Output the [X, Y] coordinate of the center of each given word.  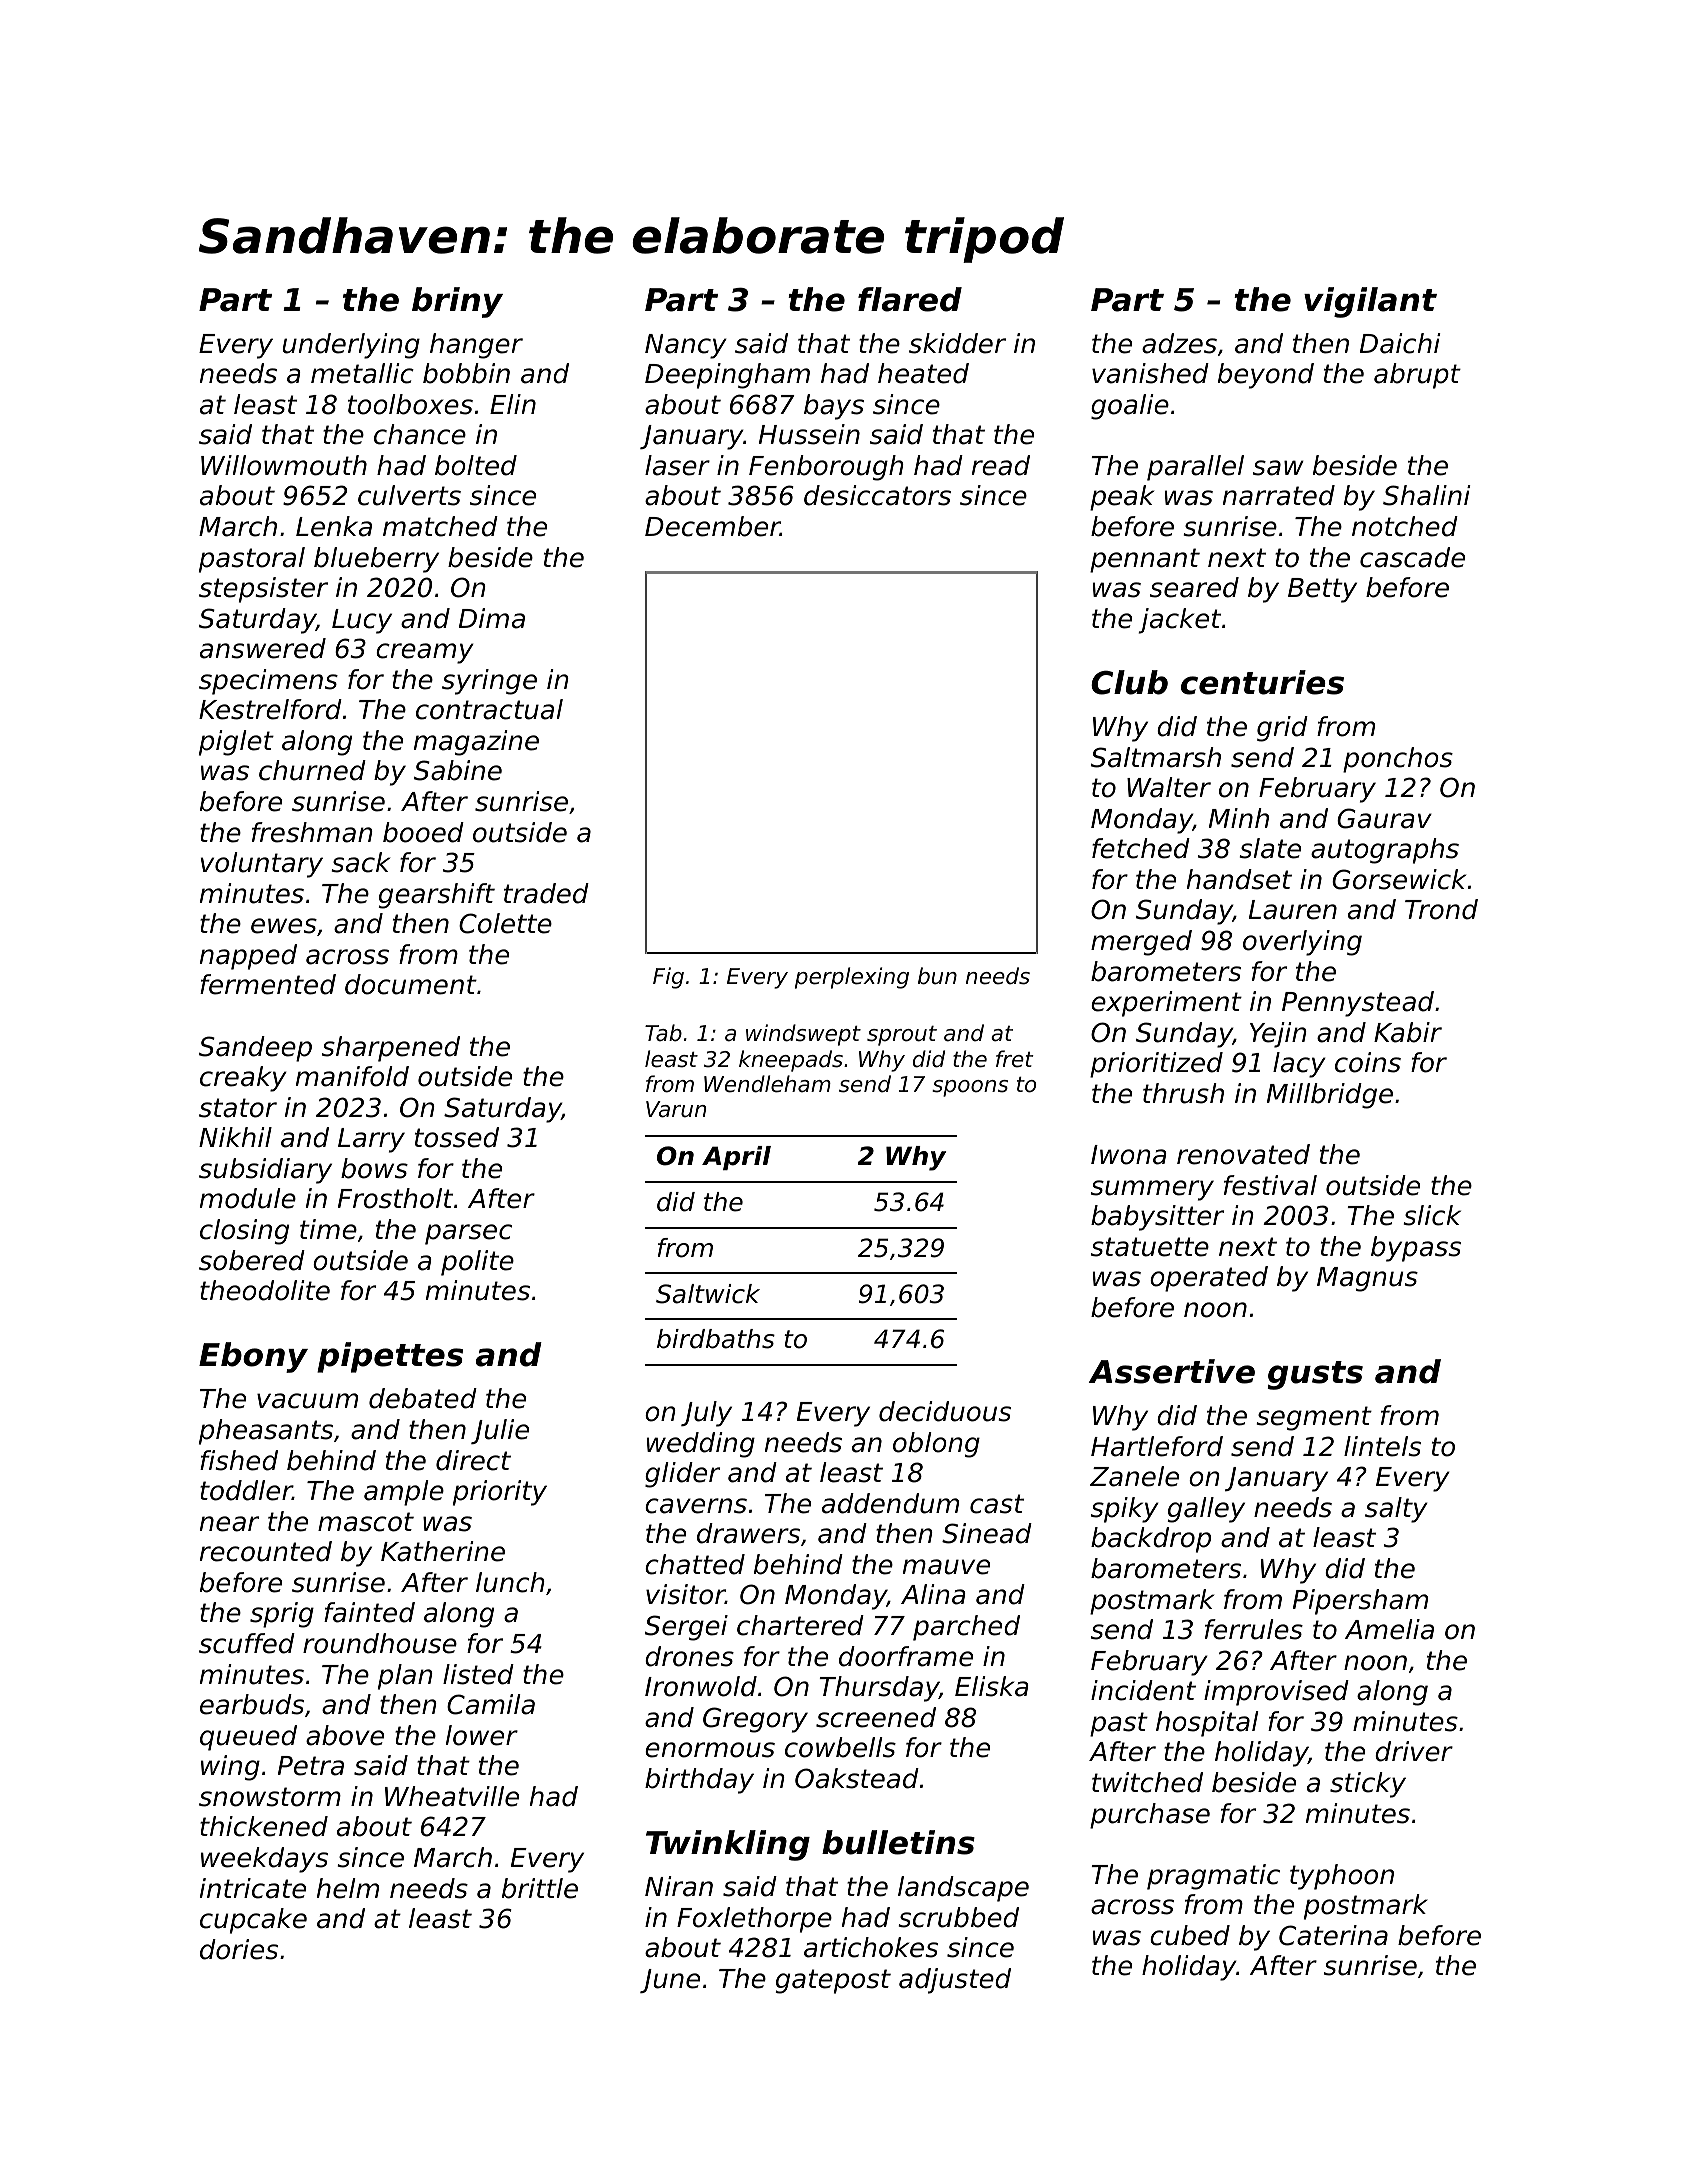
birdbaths [716, 1339]
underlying [351, 346]
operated [1209, 1279]
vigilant [1370, 302]
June [670, 1981]
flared [910, 299]
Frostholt [395, 1198]
